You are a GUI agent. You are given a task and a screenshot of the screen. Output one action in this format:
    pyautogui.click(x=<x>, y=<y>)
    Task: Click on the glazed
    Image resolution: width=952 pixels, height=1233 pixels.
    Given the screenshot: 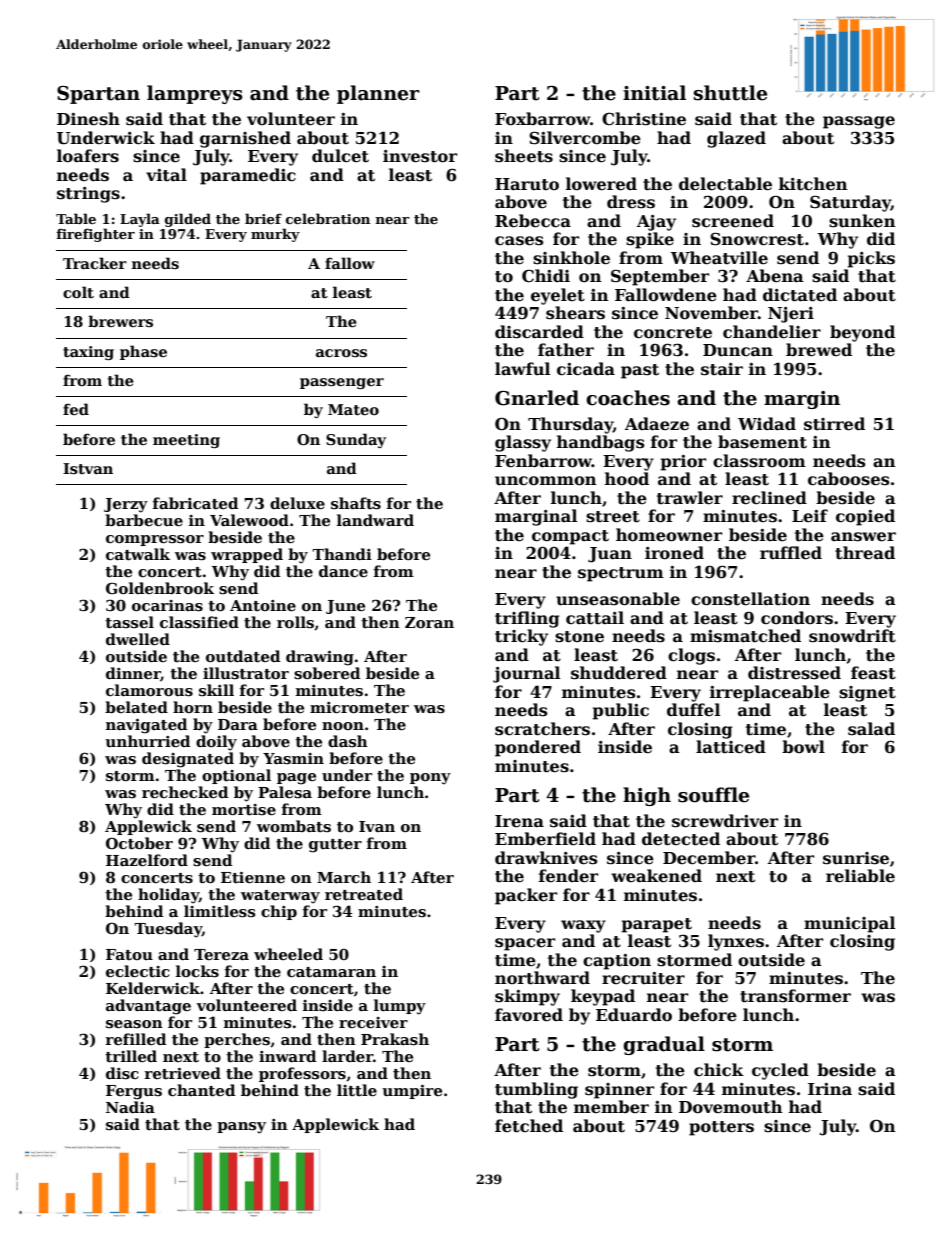 What is the action you would take?
    pyautogui.click(x=736, y=139)
